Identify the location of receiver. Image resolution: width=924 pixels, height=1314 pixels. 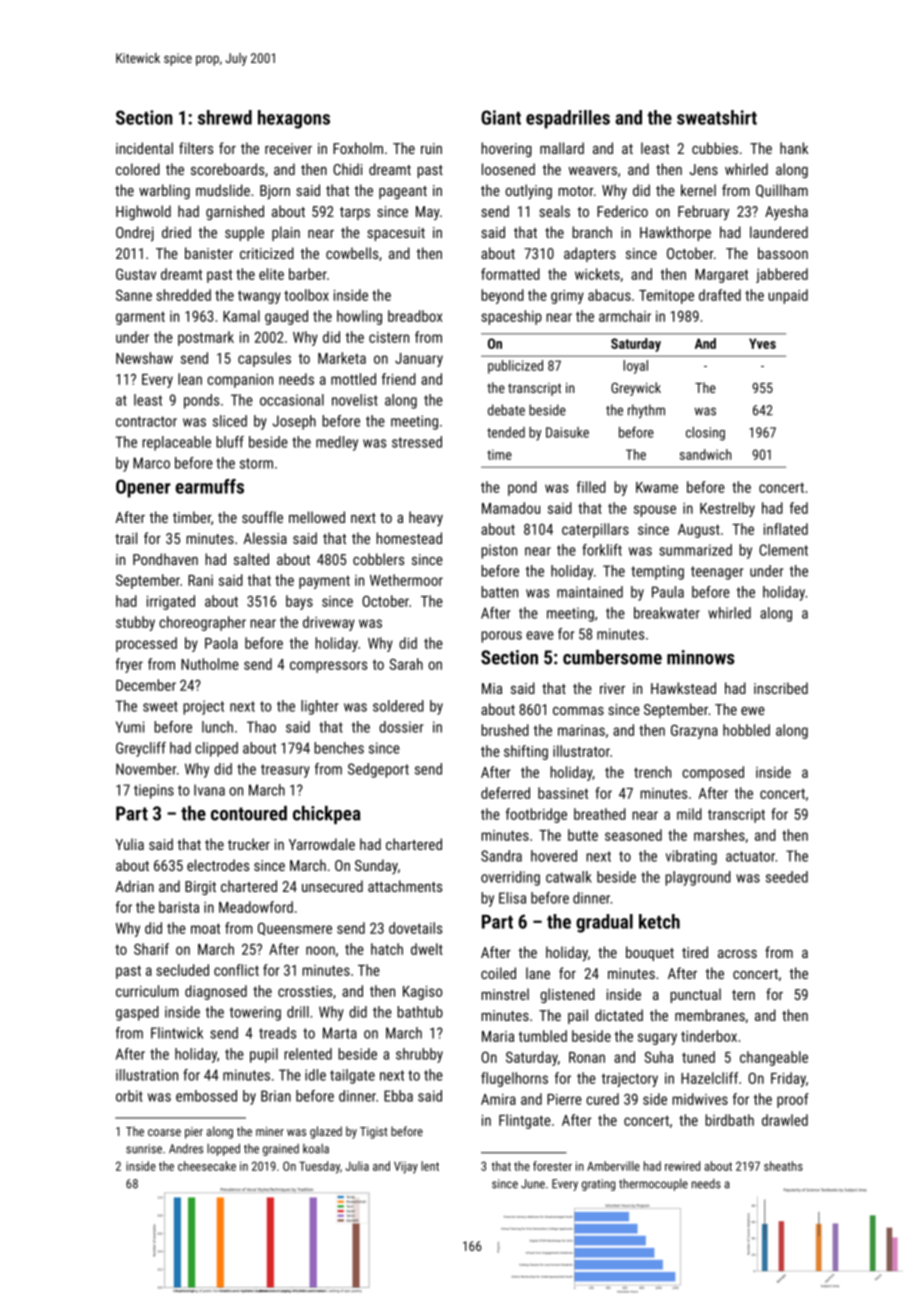
(288, 148).
